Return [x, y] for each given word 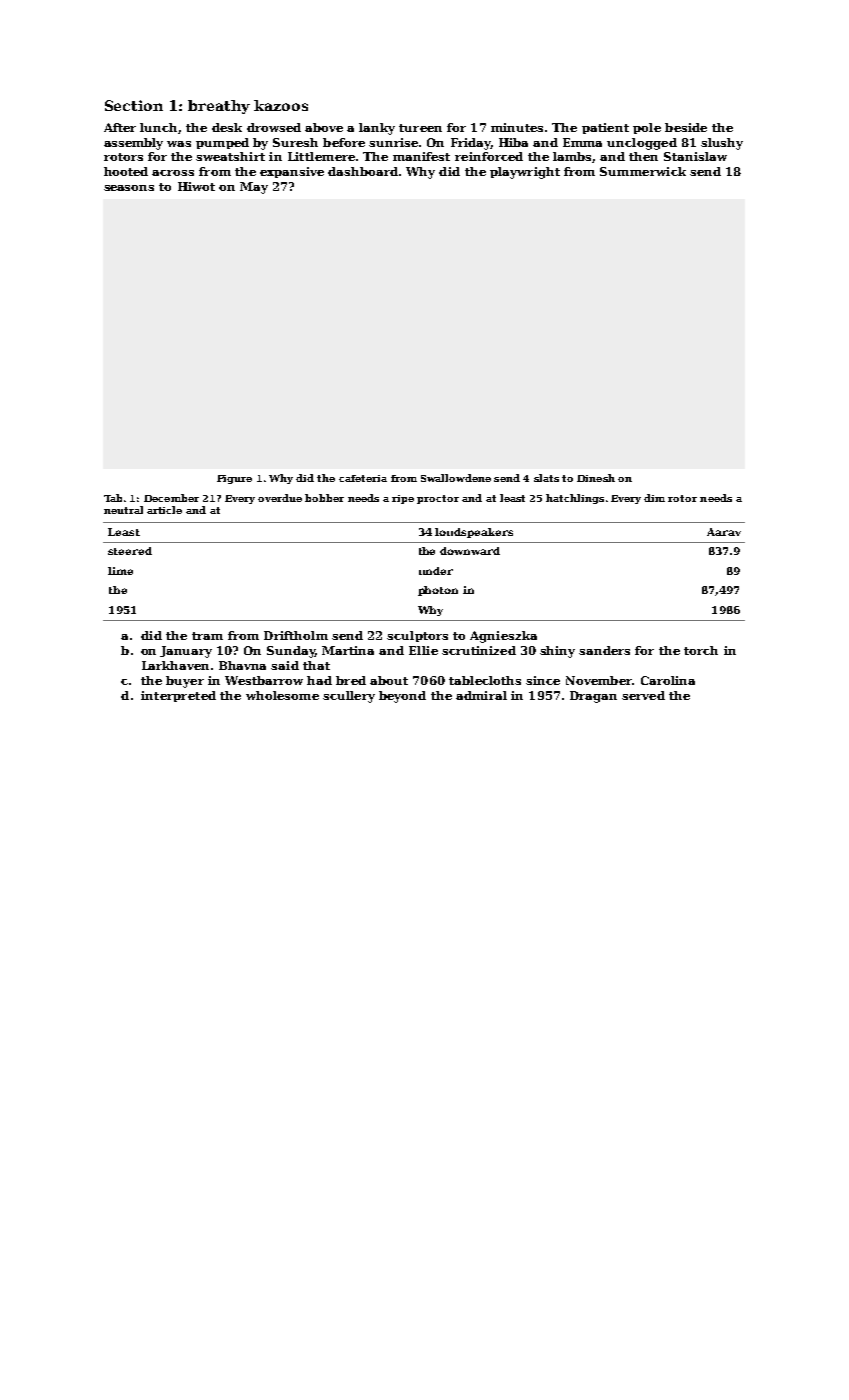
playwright [525, 173]
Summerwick [643, 171]
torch [701, 650]
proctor [438, 499]
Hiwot [196, 186]
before [344, 142]
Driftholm [296, 635]
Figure [234, 479]
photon [438, 591]
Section [134, 105]
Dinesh [596, 478]
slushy [722, 144]
